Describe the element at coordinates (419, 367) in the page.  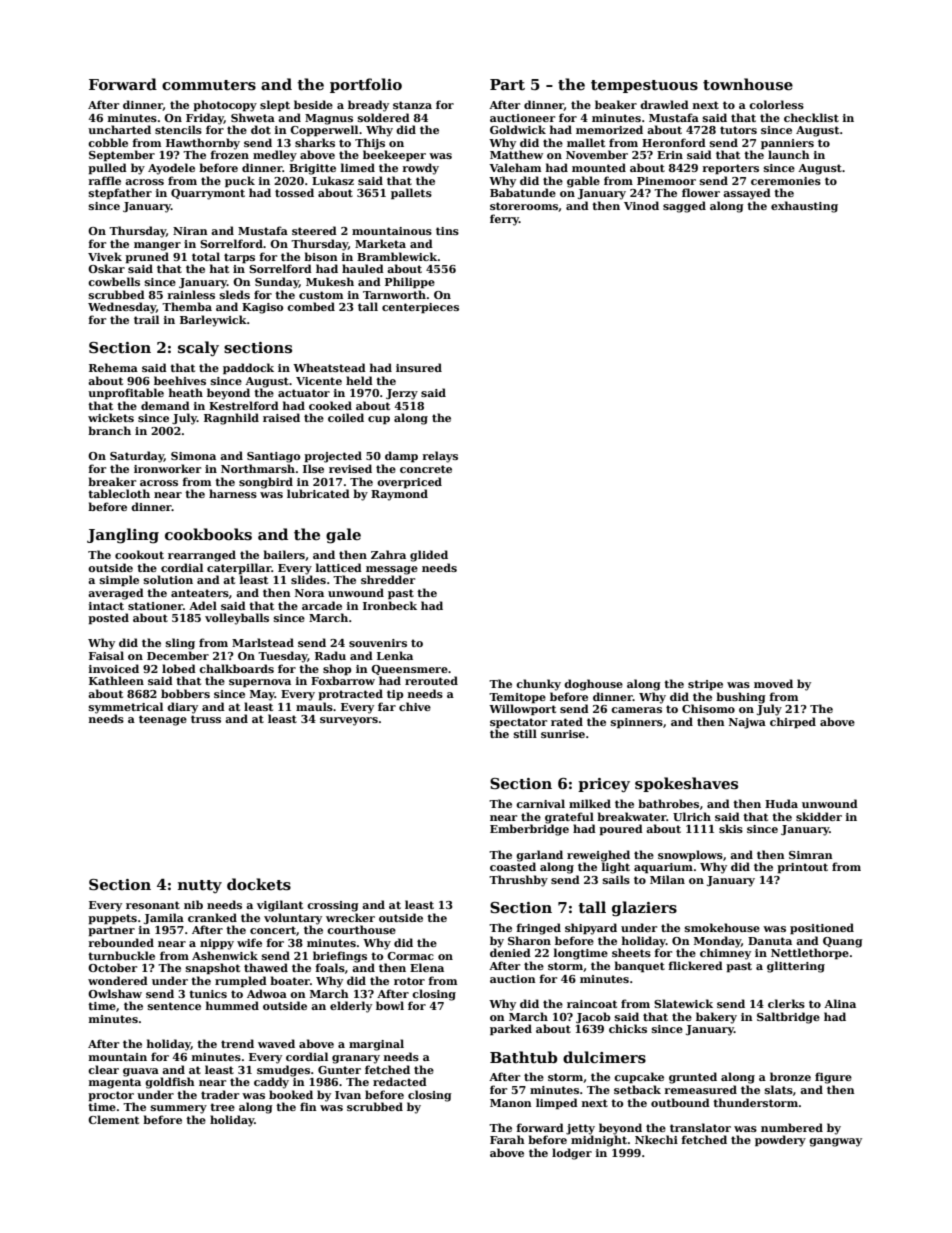
I see `insured` at that location.
